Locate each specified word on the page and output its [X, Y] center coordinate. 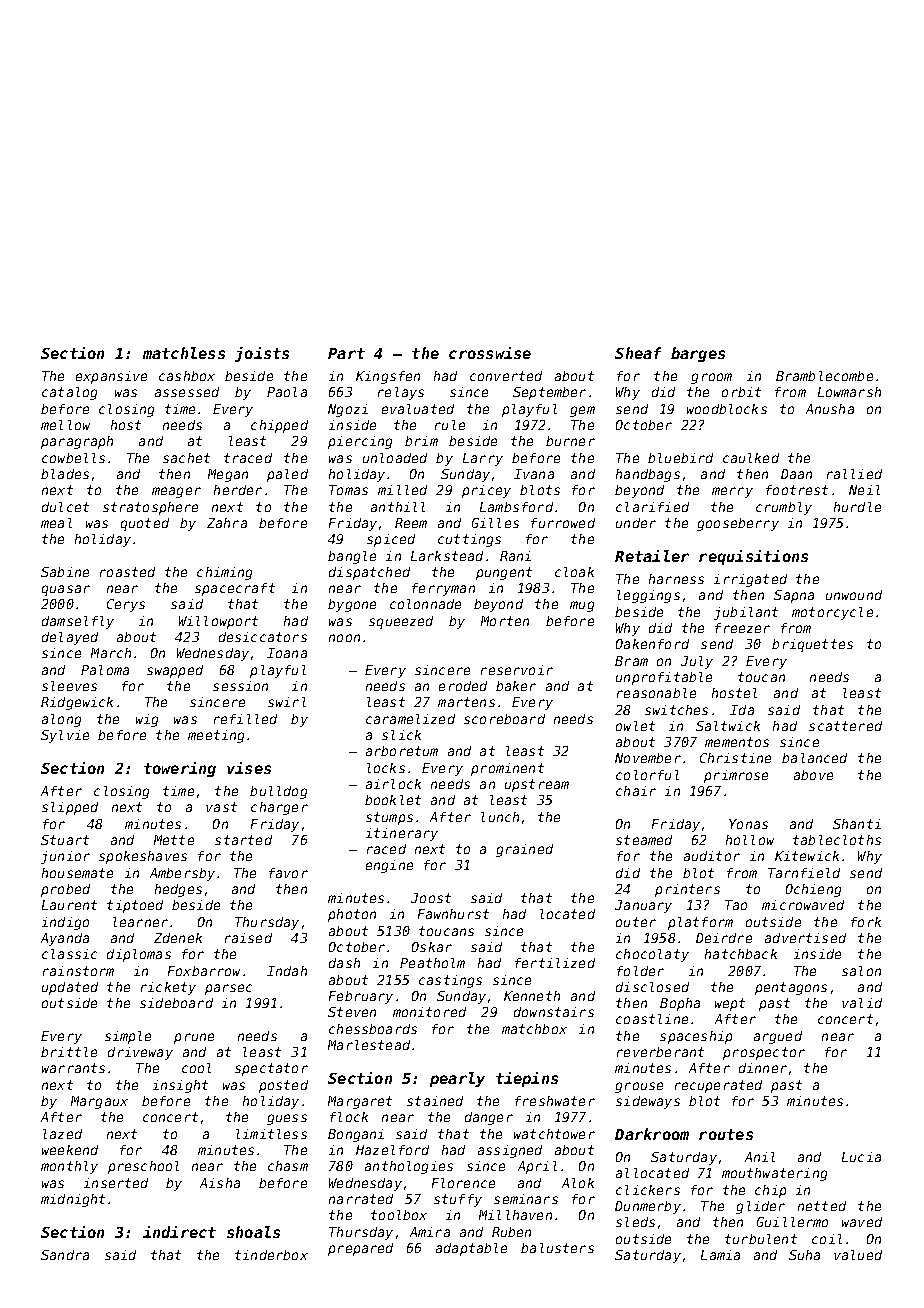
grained [524, 850]
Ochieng [813, 890]
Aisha [220, 1183]
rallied [854, 474]
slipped [70, 808]
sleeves [69, 686]
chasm [288, 1166]
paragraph [77, 442]
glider [760, 1207]
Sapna [794, 596]
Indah [287, 971]
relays [401, 393]
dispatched [369, 573]
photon [352, 915]
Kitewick [807, 856]
